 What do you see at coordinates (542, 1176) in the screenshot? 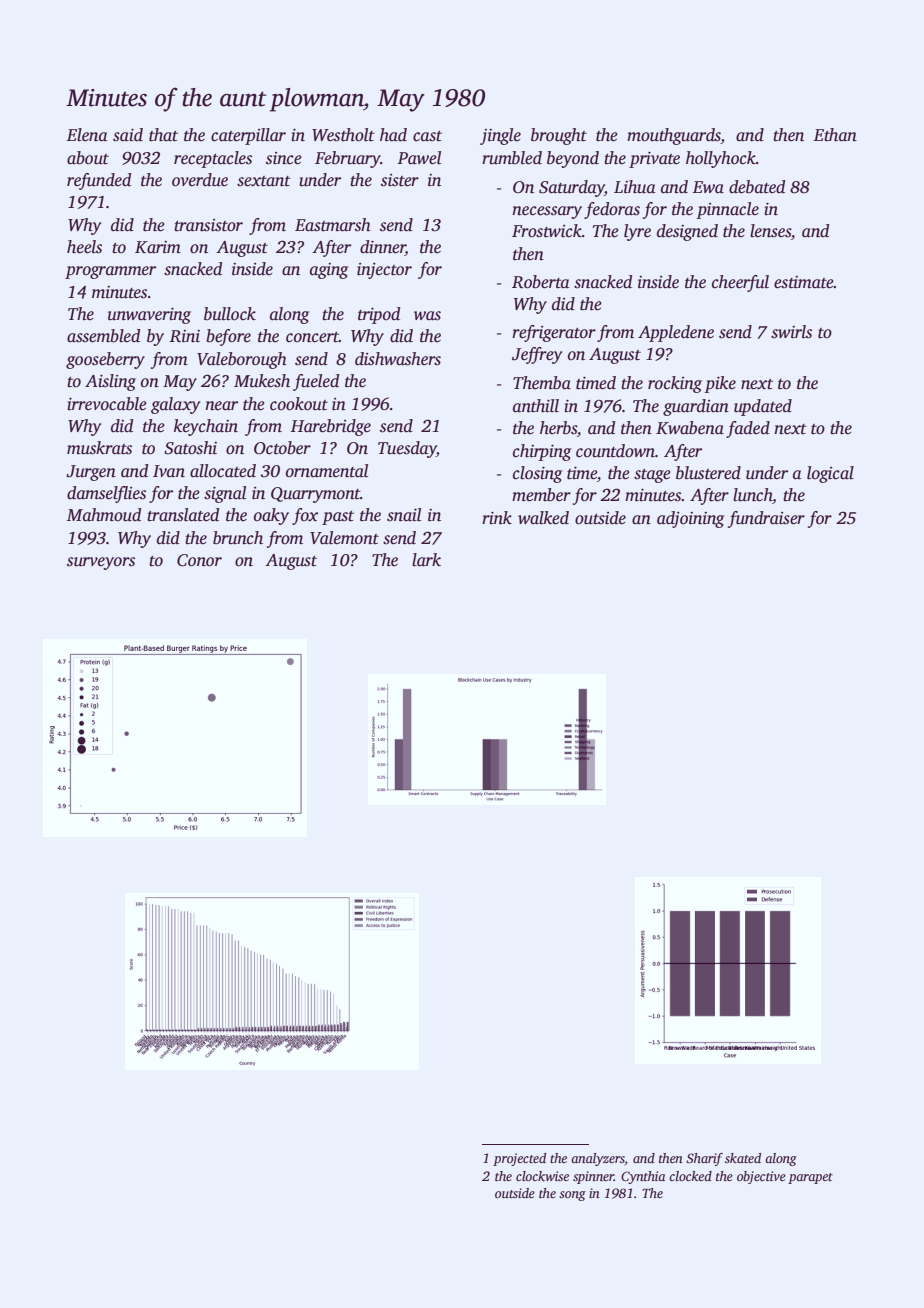
I see `clockwise` at bounding box center [542, 1176].
